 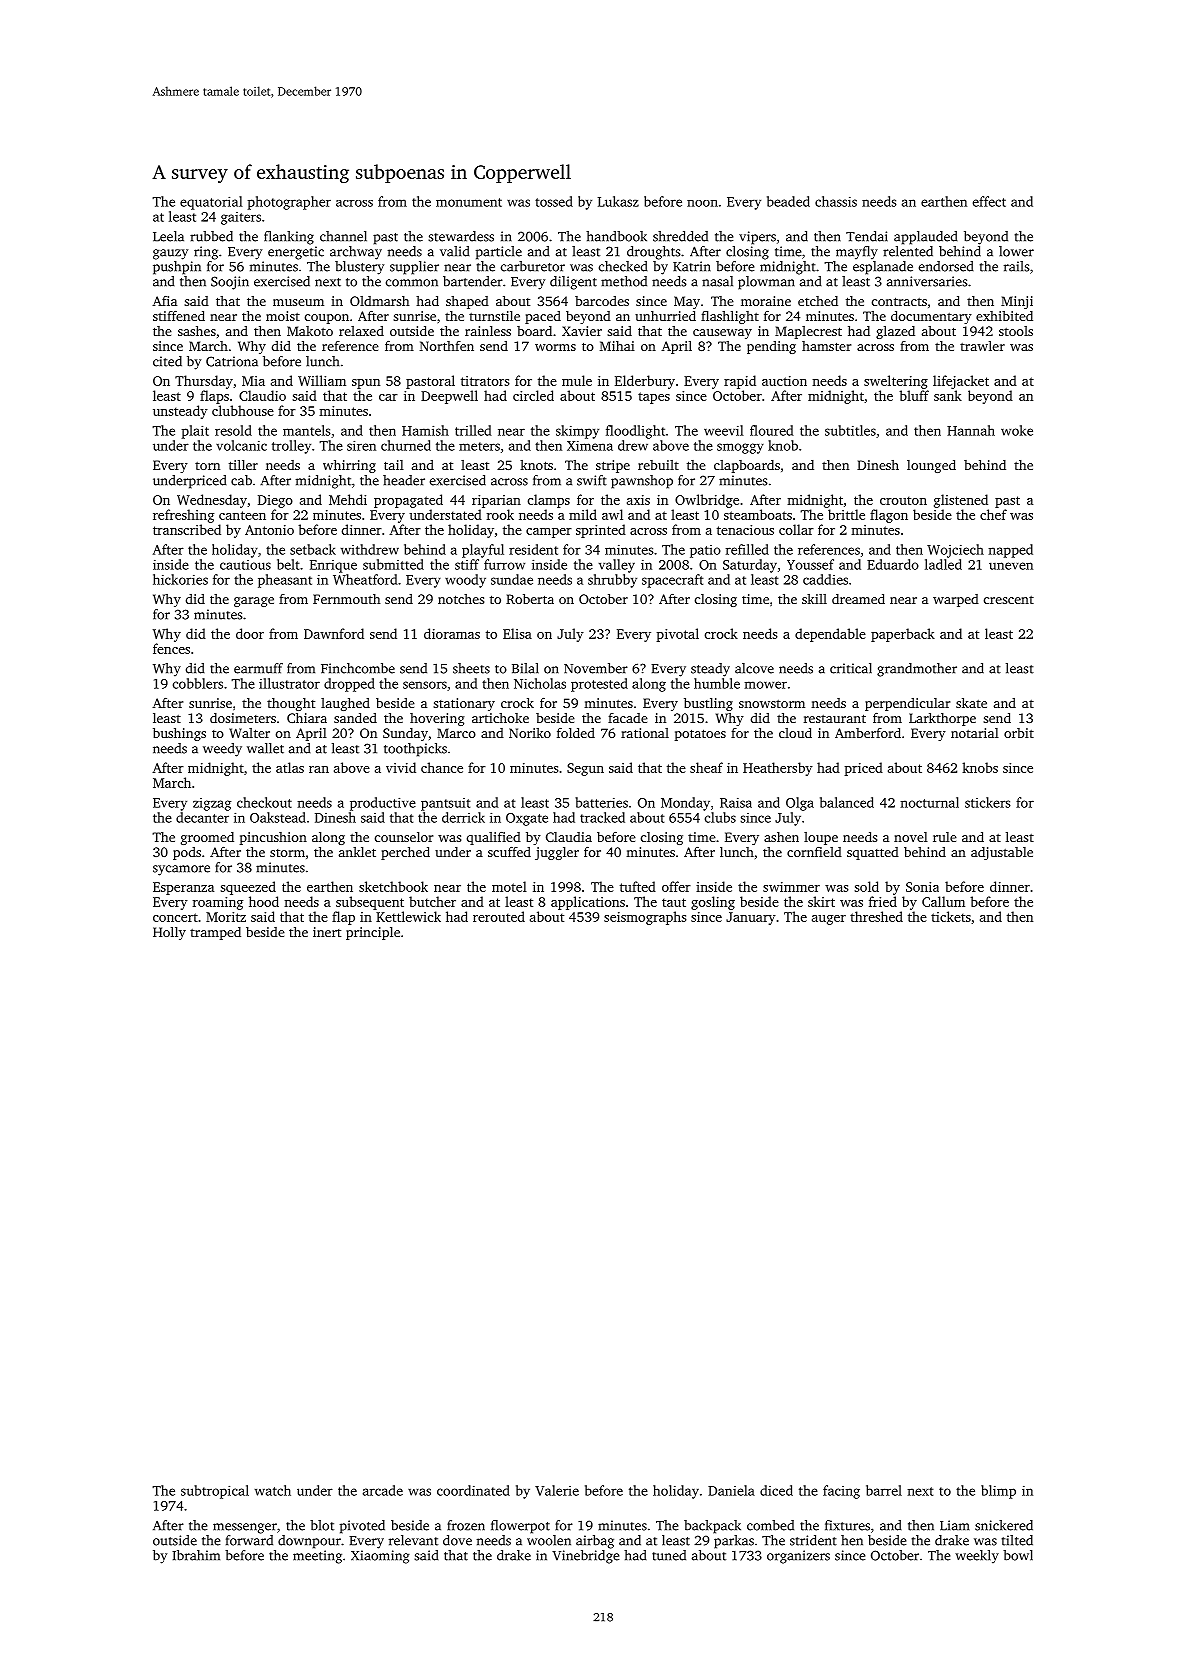 What do you see at coordinates (198, 683) in the image?
I see `cobblers` at bounding box center [198, 683].
